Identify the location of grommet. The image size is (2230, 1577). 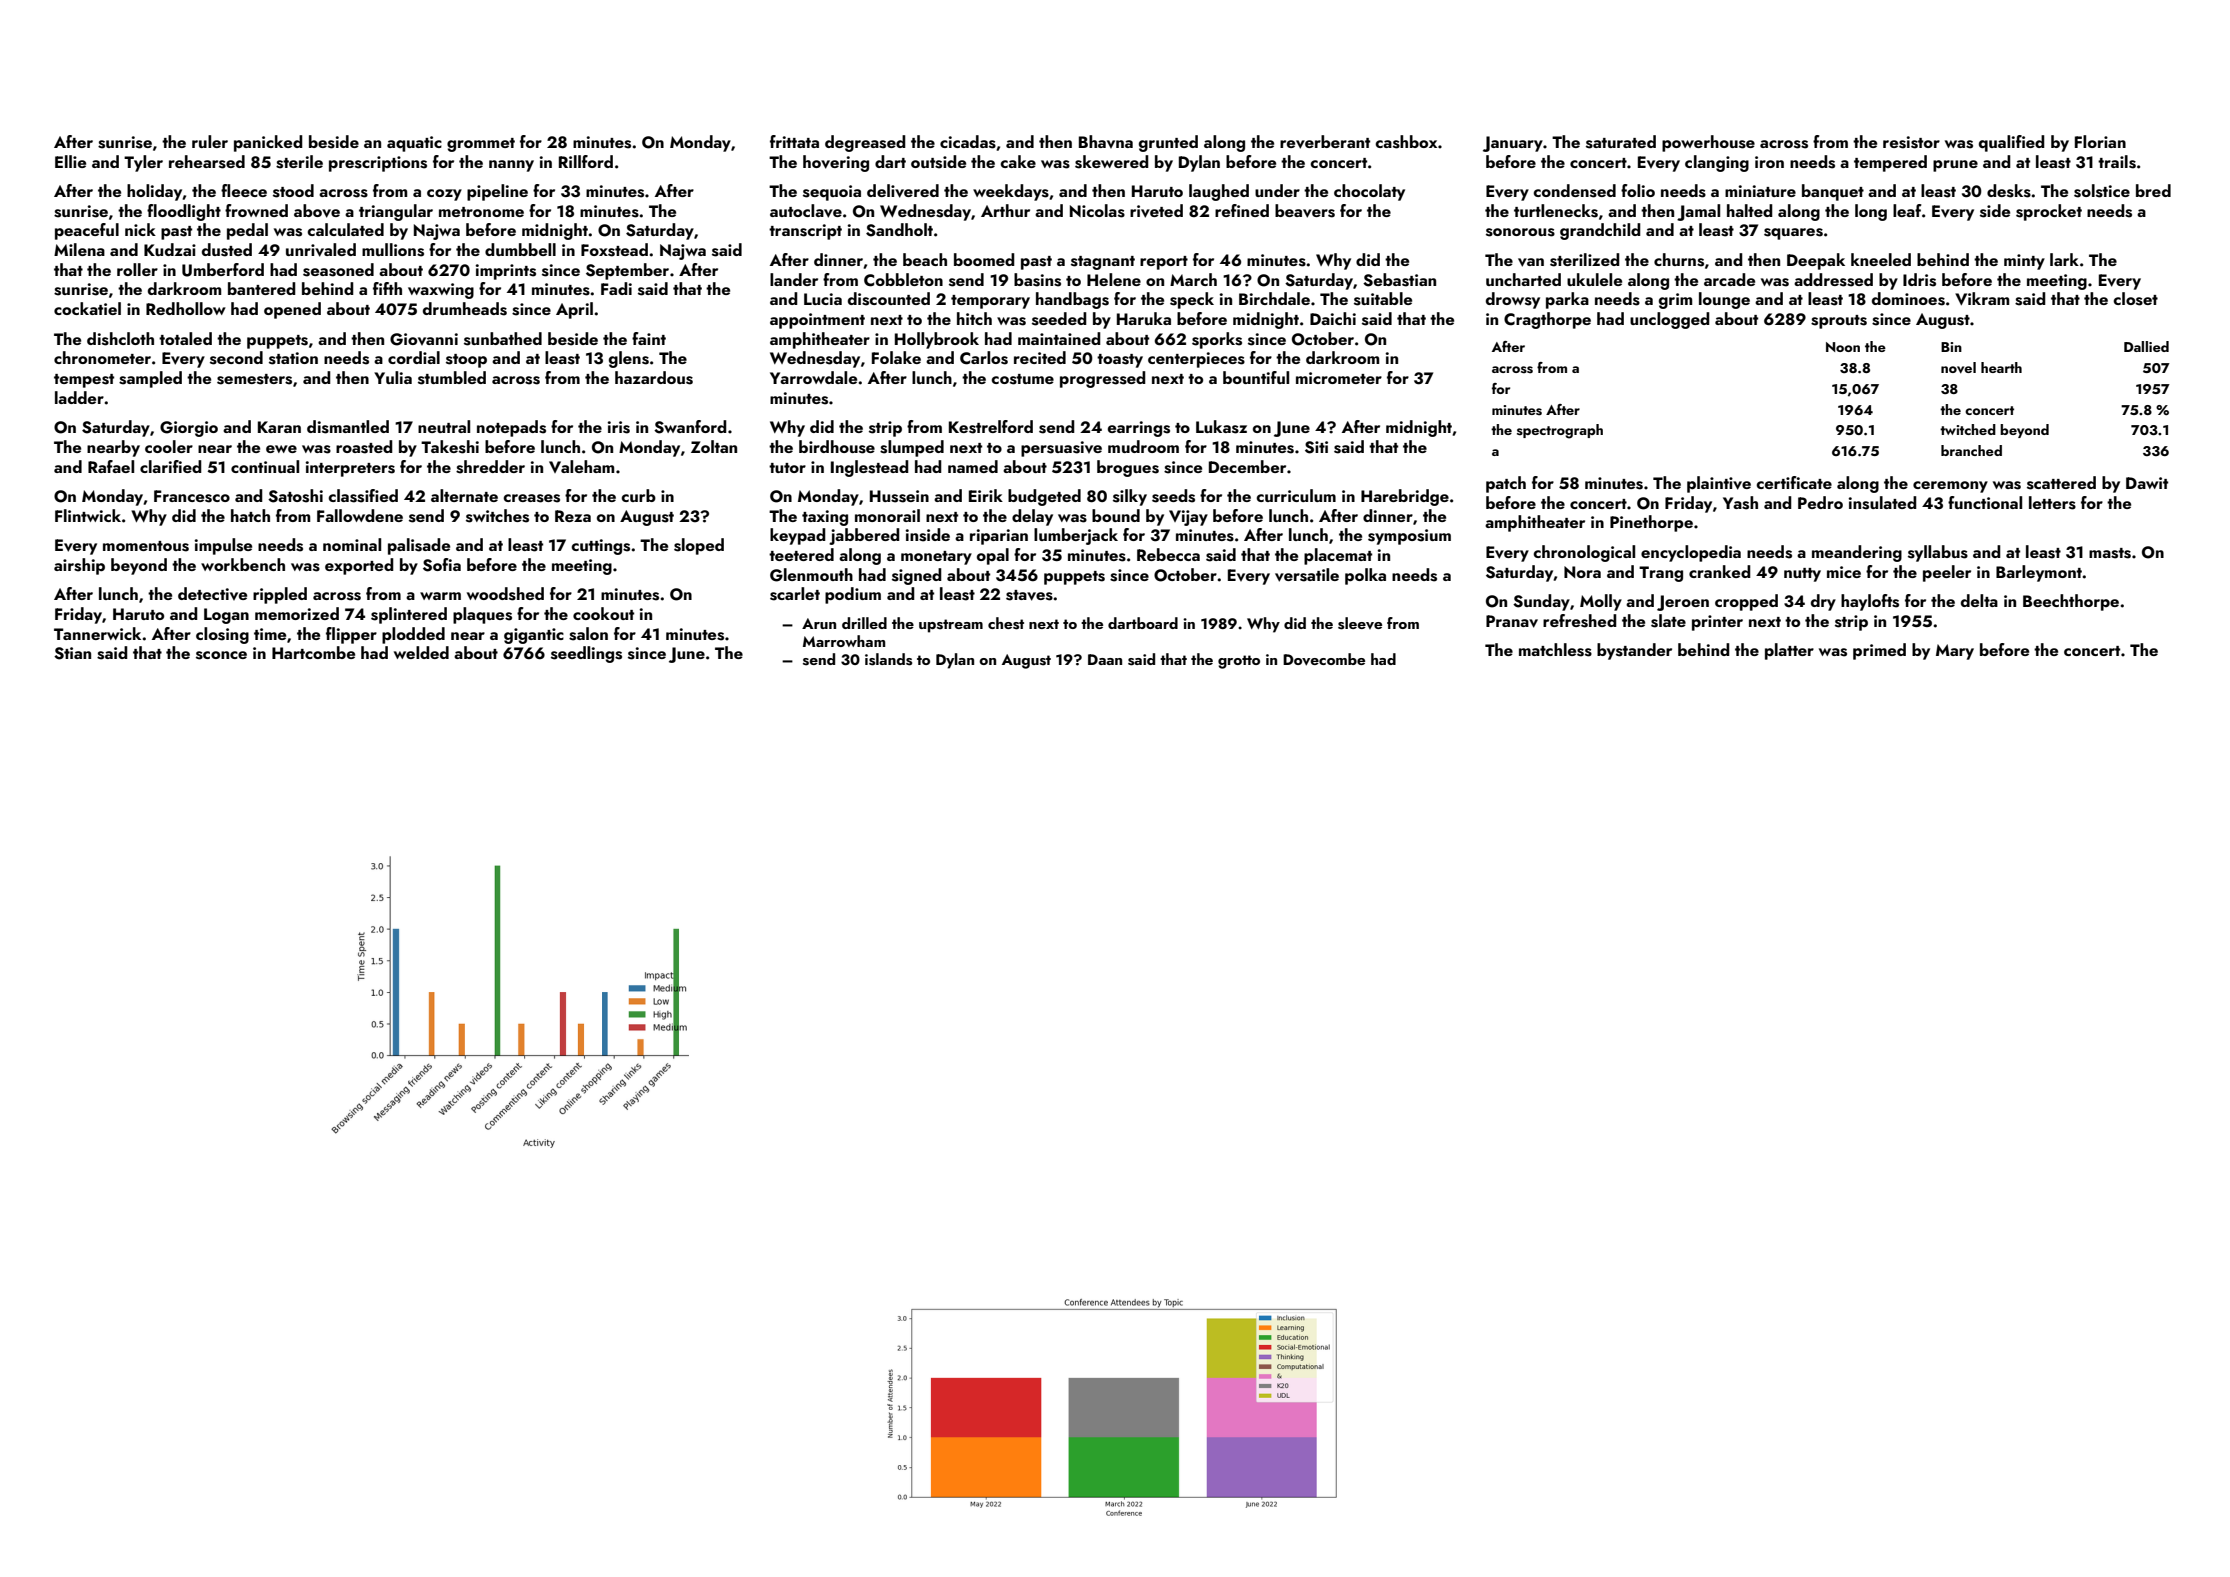
(481, 145).
